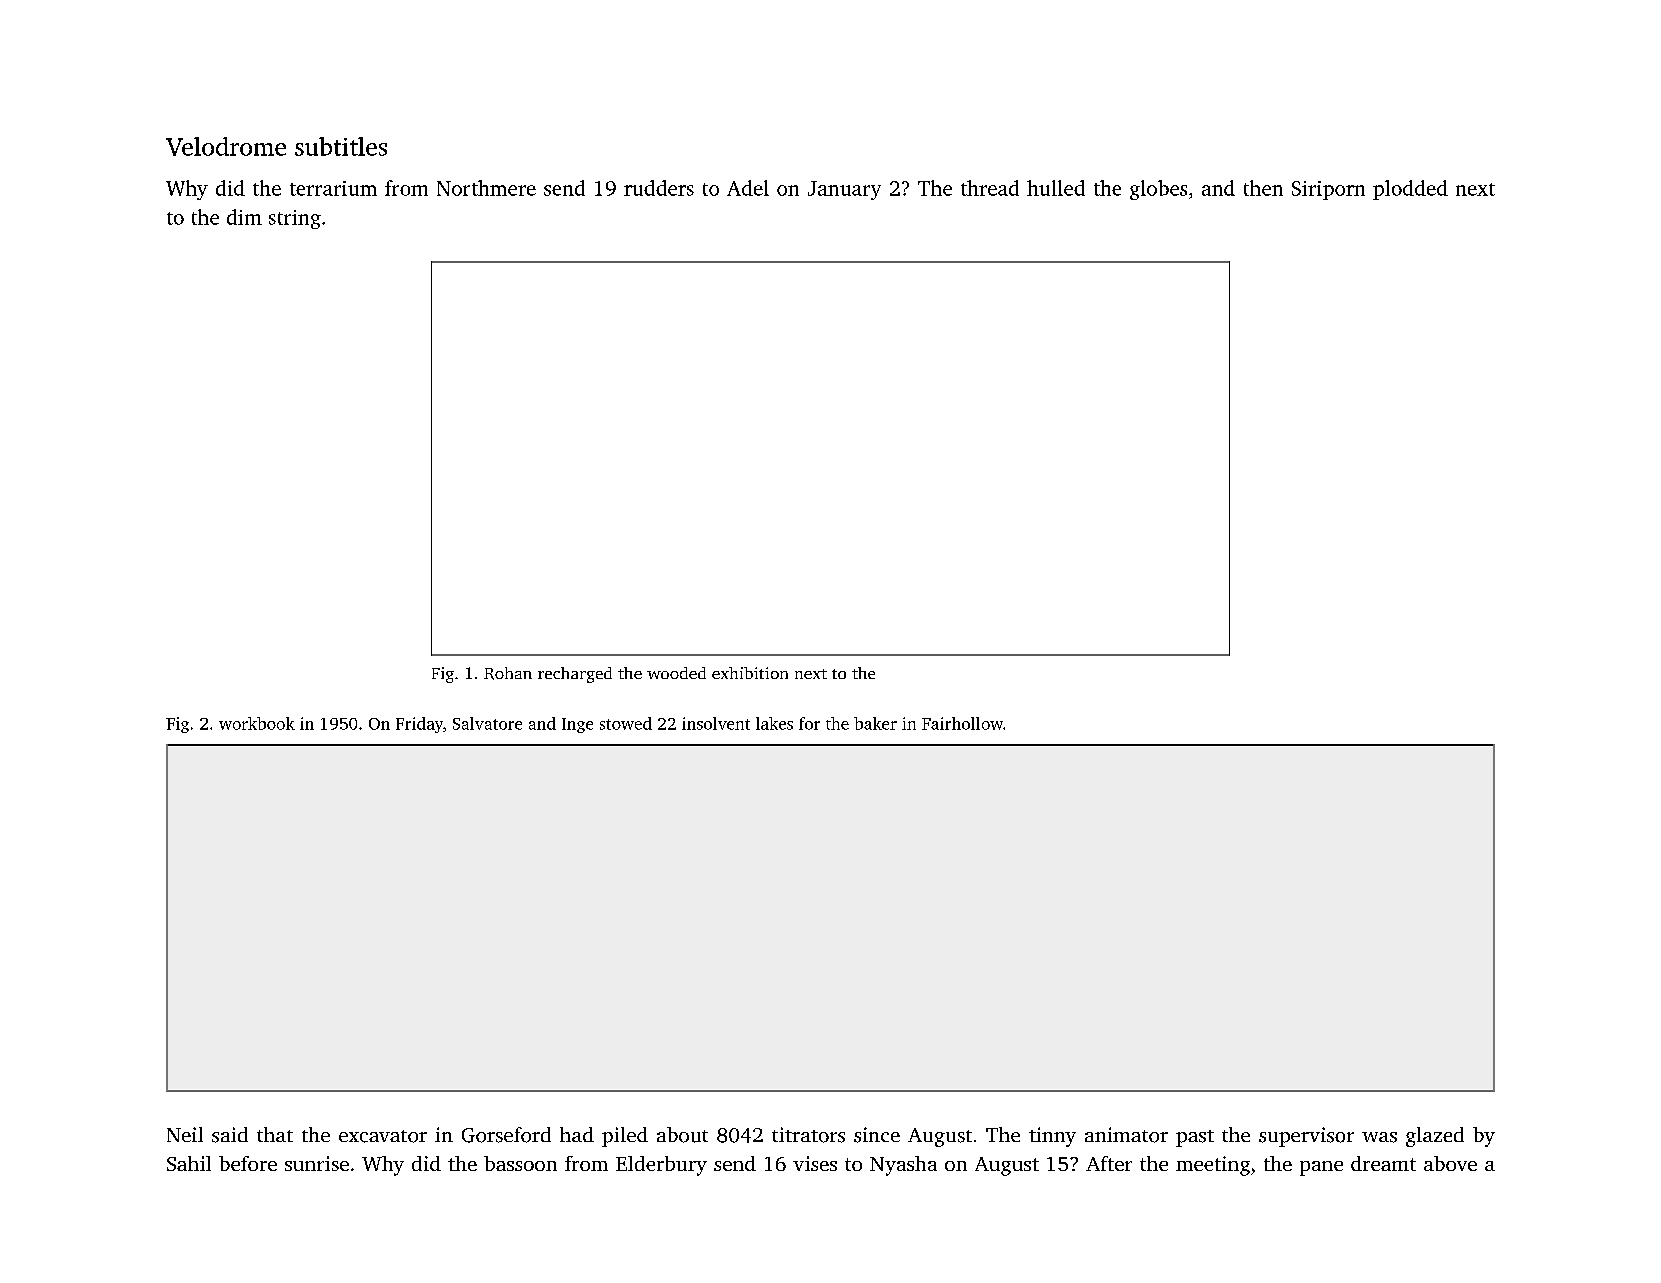 Image resolution: width=1661 pixels, height=1283 pixels. What do you see at coordinates (1306, 1137) in the screenshot?
I see `supervisor` at bounding box center [1306, 1137].
